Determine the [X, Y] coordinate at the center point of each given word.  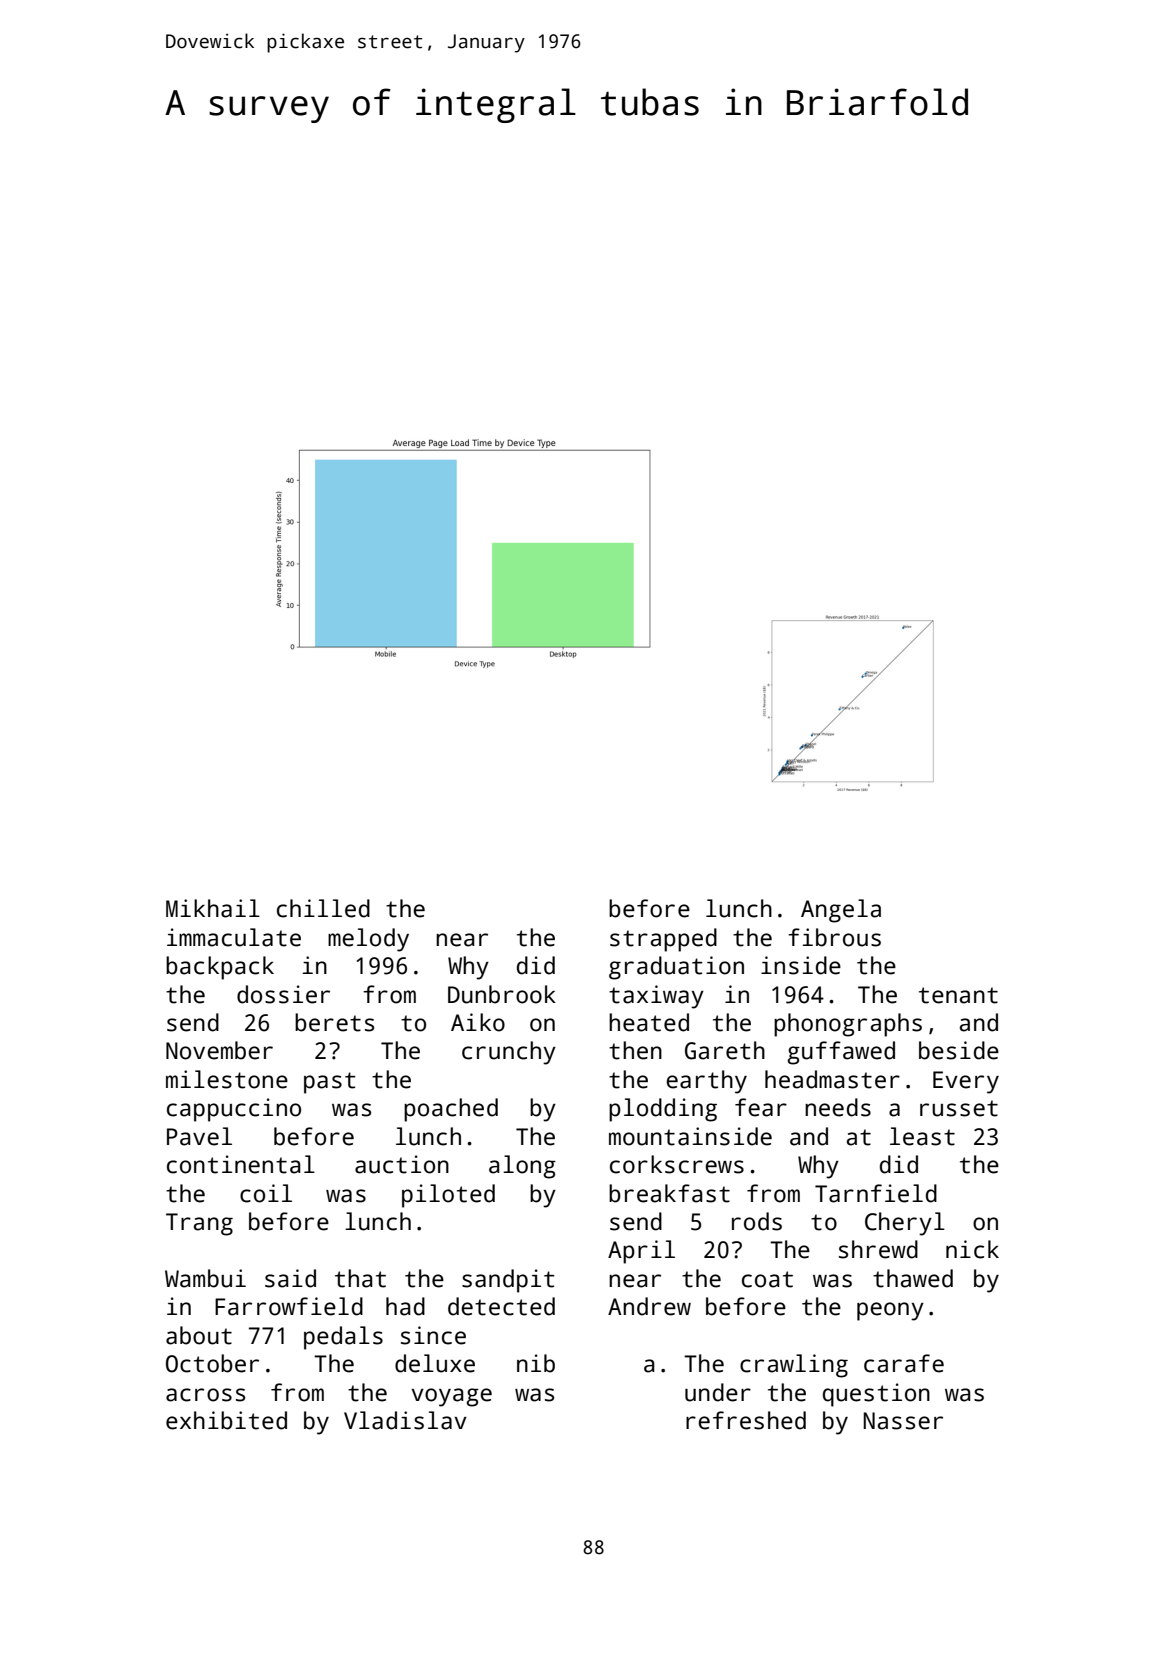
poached [451, 1110]
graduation [676, 968]
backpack [220, 968]
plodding [663, 1110]
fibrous [834, 937]
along [522, 1167]
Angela [841, 911]
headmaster [832, 1079]
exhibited [226, 1420]
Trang [199, 1224]
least [922, 1136]
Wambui [205, 1278]
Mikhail [213, 908]
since [433, 1335]
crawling [794, 1366]
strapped [663, 940]
